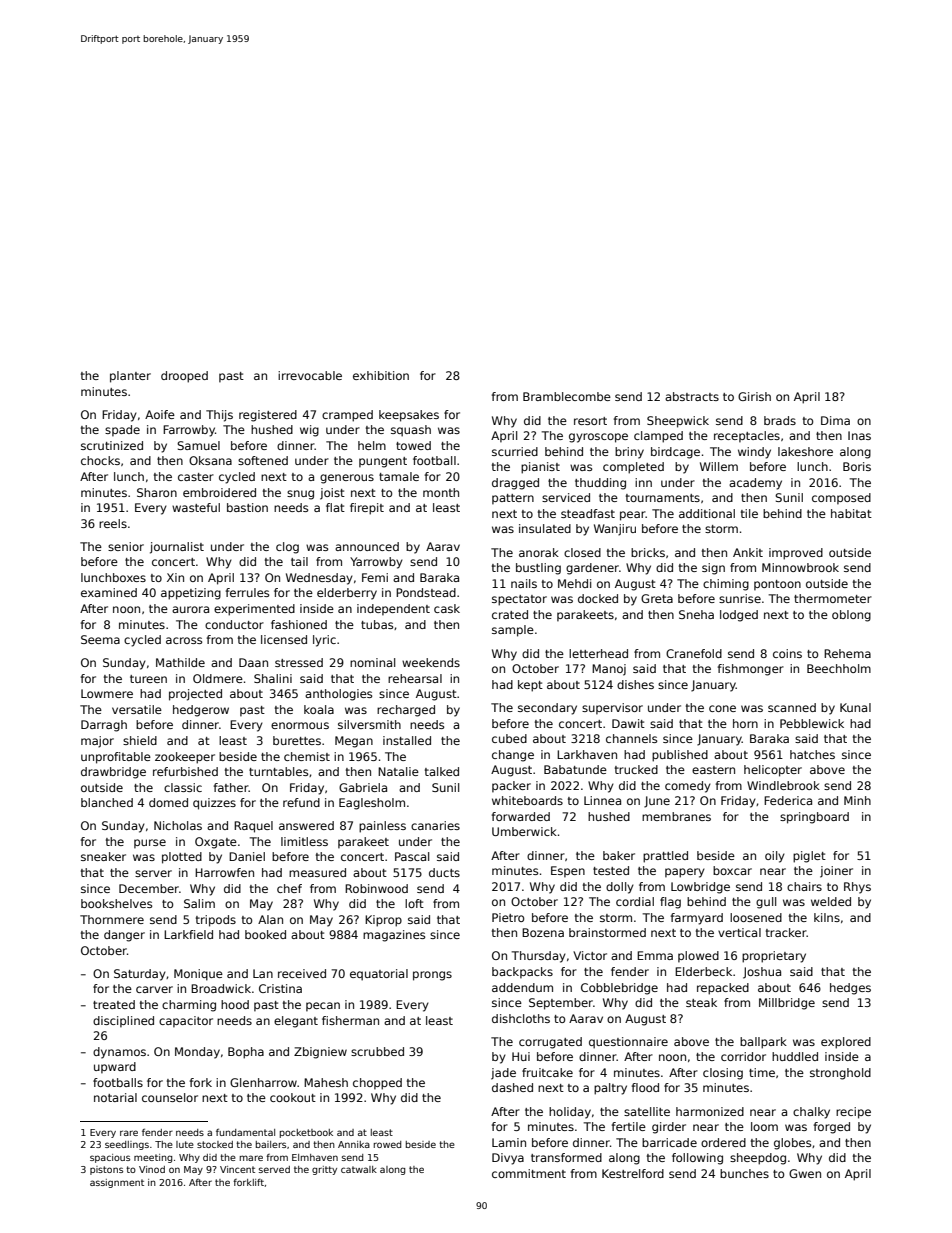 Image resolution: width=952 pixels, height=1233 pixels. I want to click on served, so click(274, 1169).
